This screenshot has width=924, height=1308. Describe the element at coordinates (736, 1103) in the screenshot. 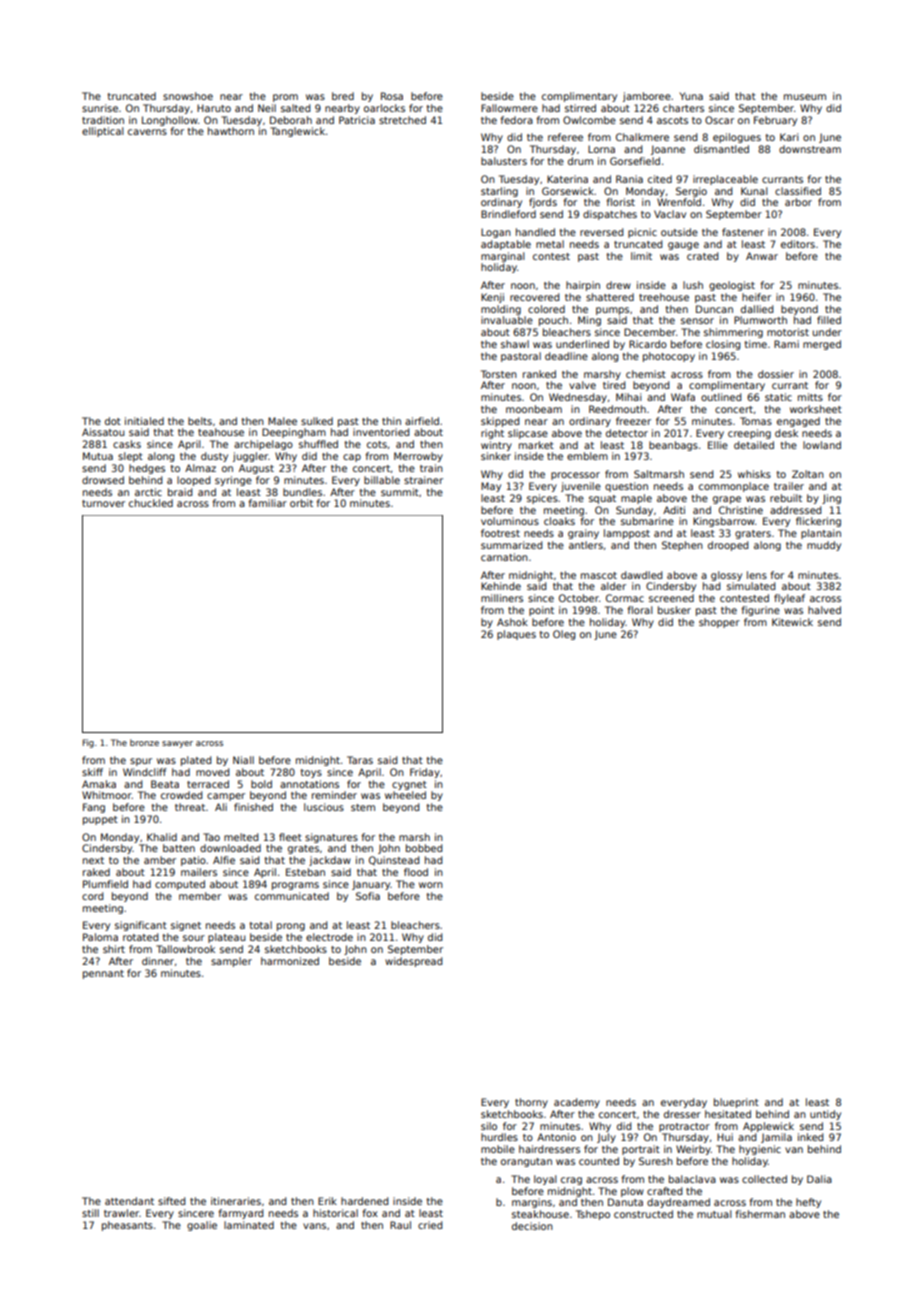

I see `blueprint` at that location.
